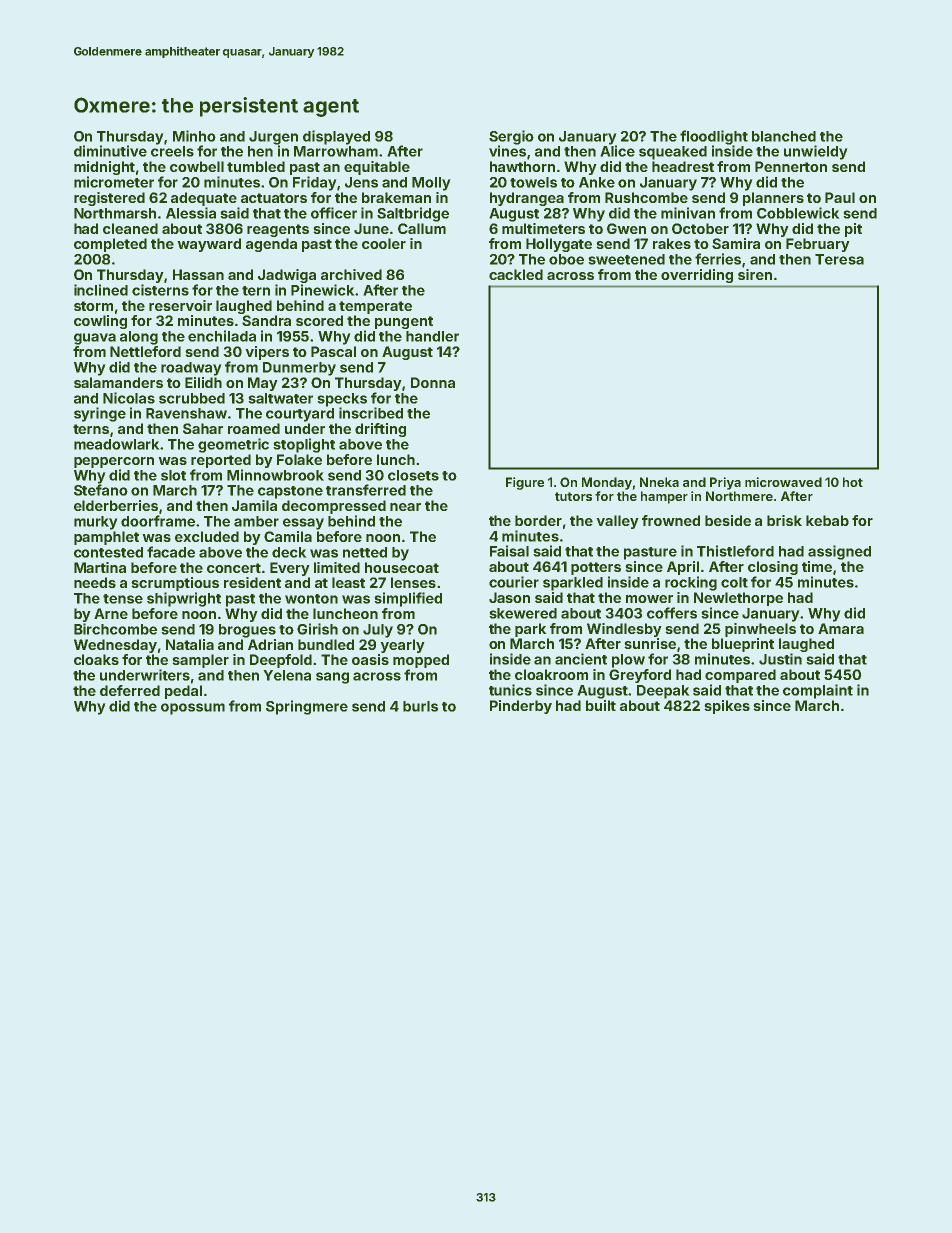 The image size is (952, 1233). What do you see at coordinates (511, 137) in the image?
I see `Sergio` at bounding box center [511, 137].
